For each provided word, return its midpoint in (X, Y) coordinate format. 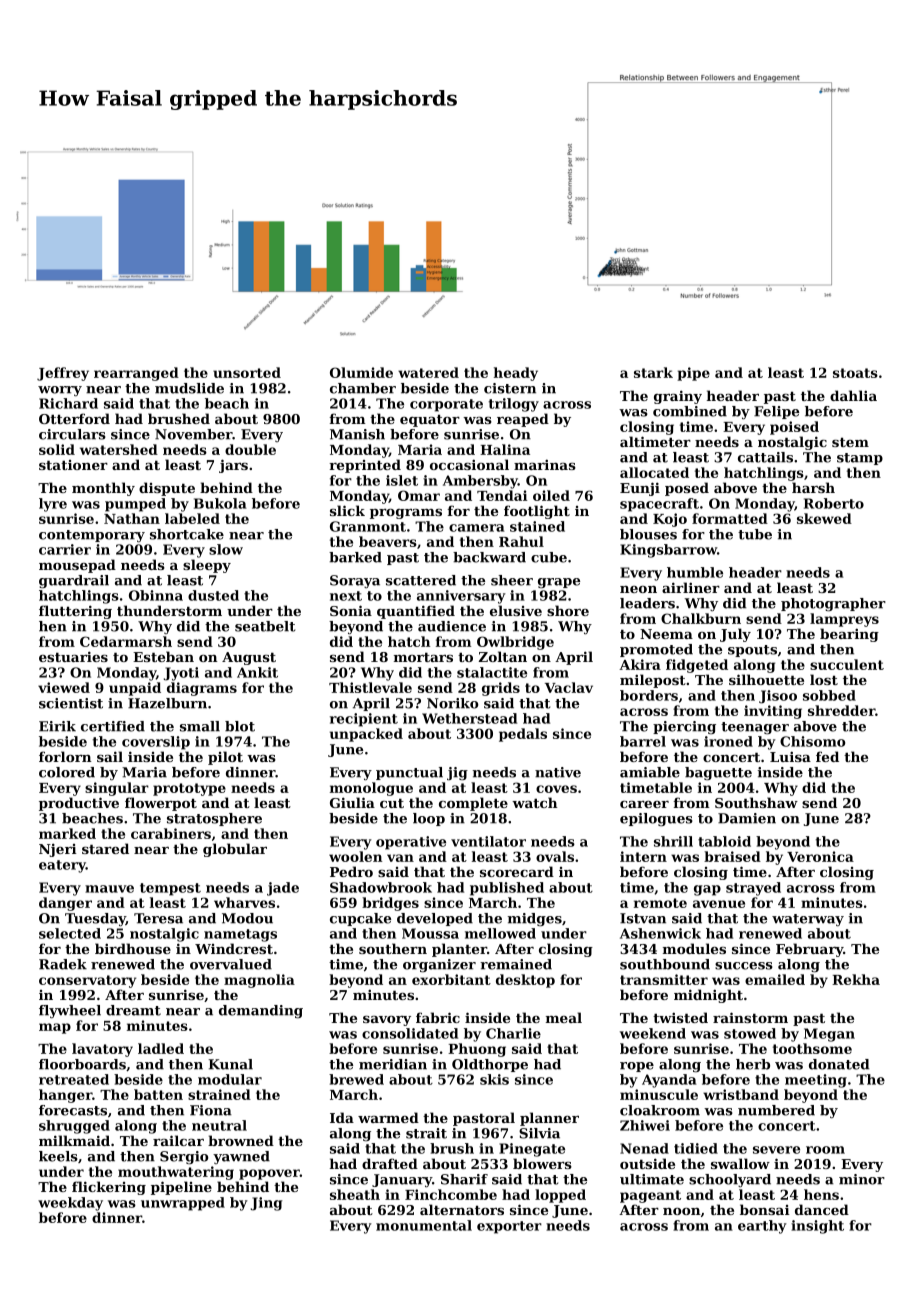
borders (649, 695)
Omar (419, 495)
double (250, 449)
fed (827, 756)
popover (269, 1174)
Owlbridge (515, 643)
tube (755, 534)
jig (457, 774)
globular (235, 850)
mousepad (77, 566)
